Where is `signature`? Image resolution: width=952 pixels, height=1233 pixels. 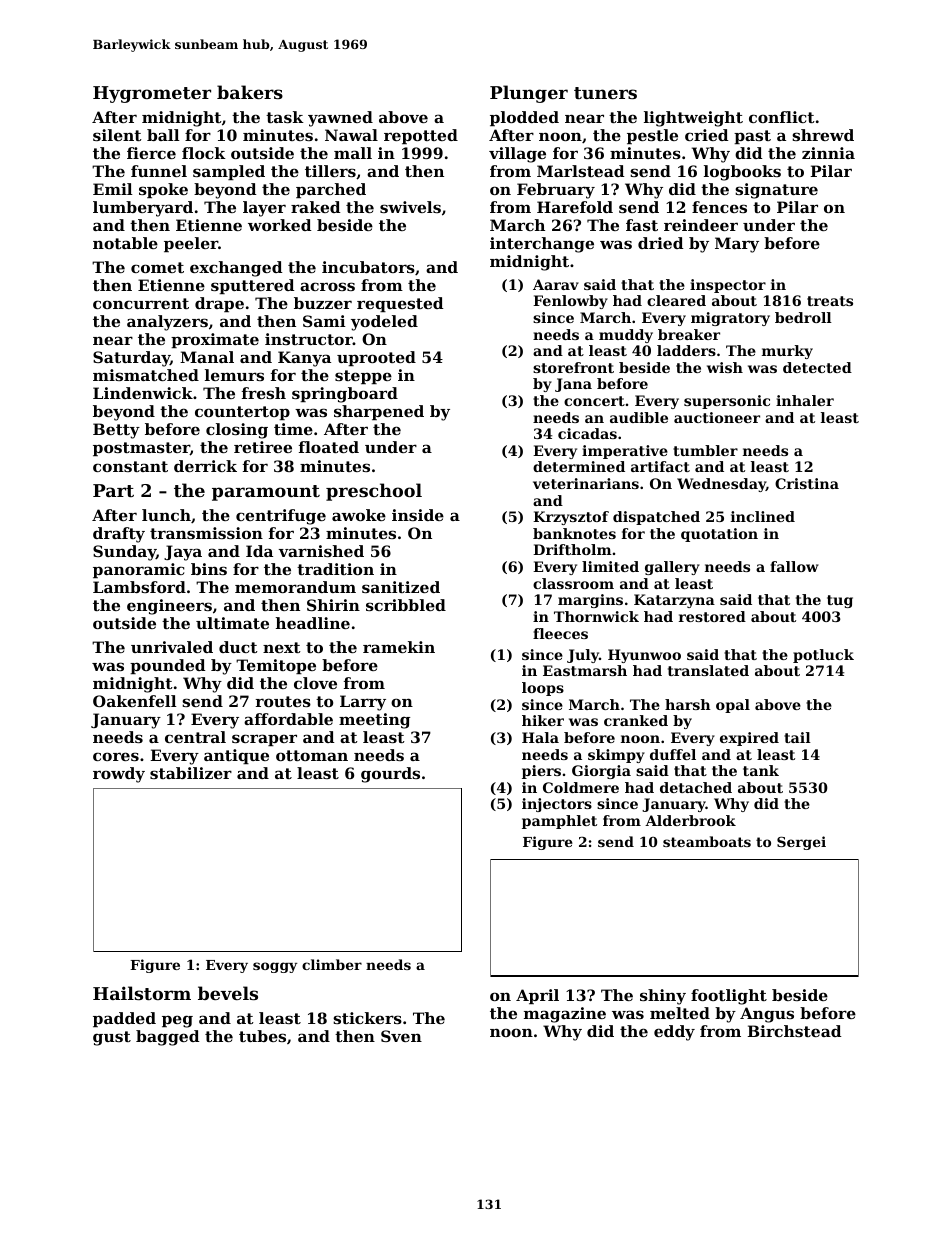 signature is located at coordinates (776, 191).
